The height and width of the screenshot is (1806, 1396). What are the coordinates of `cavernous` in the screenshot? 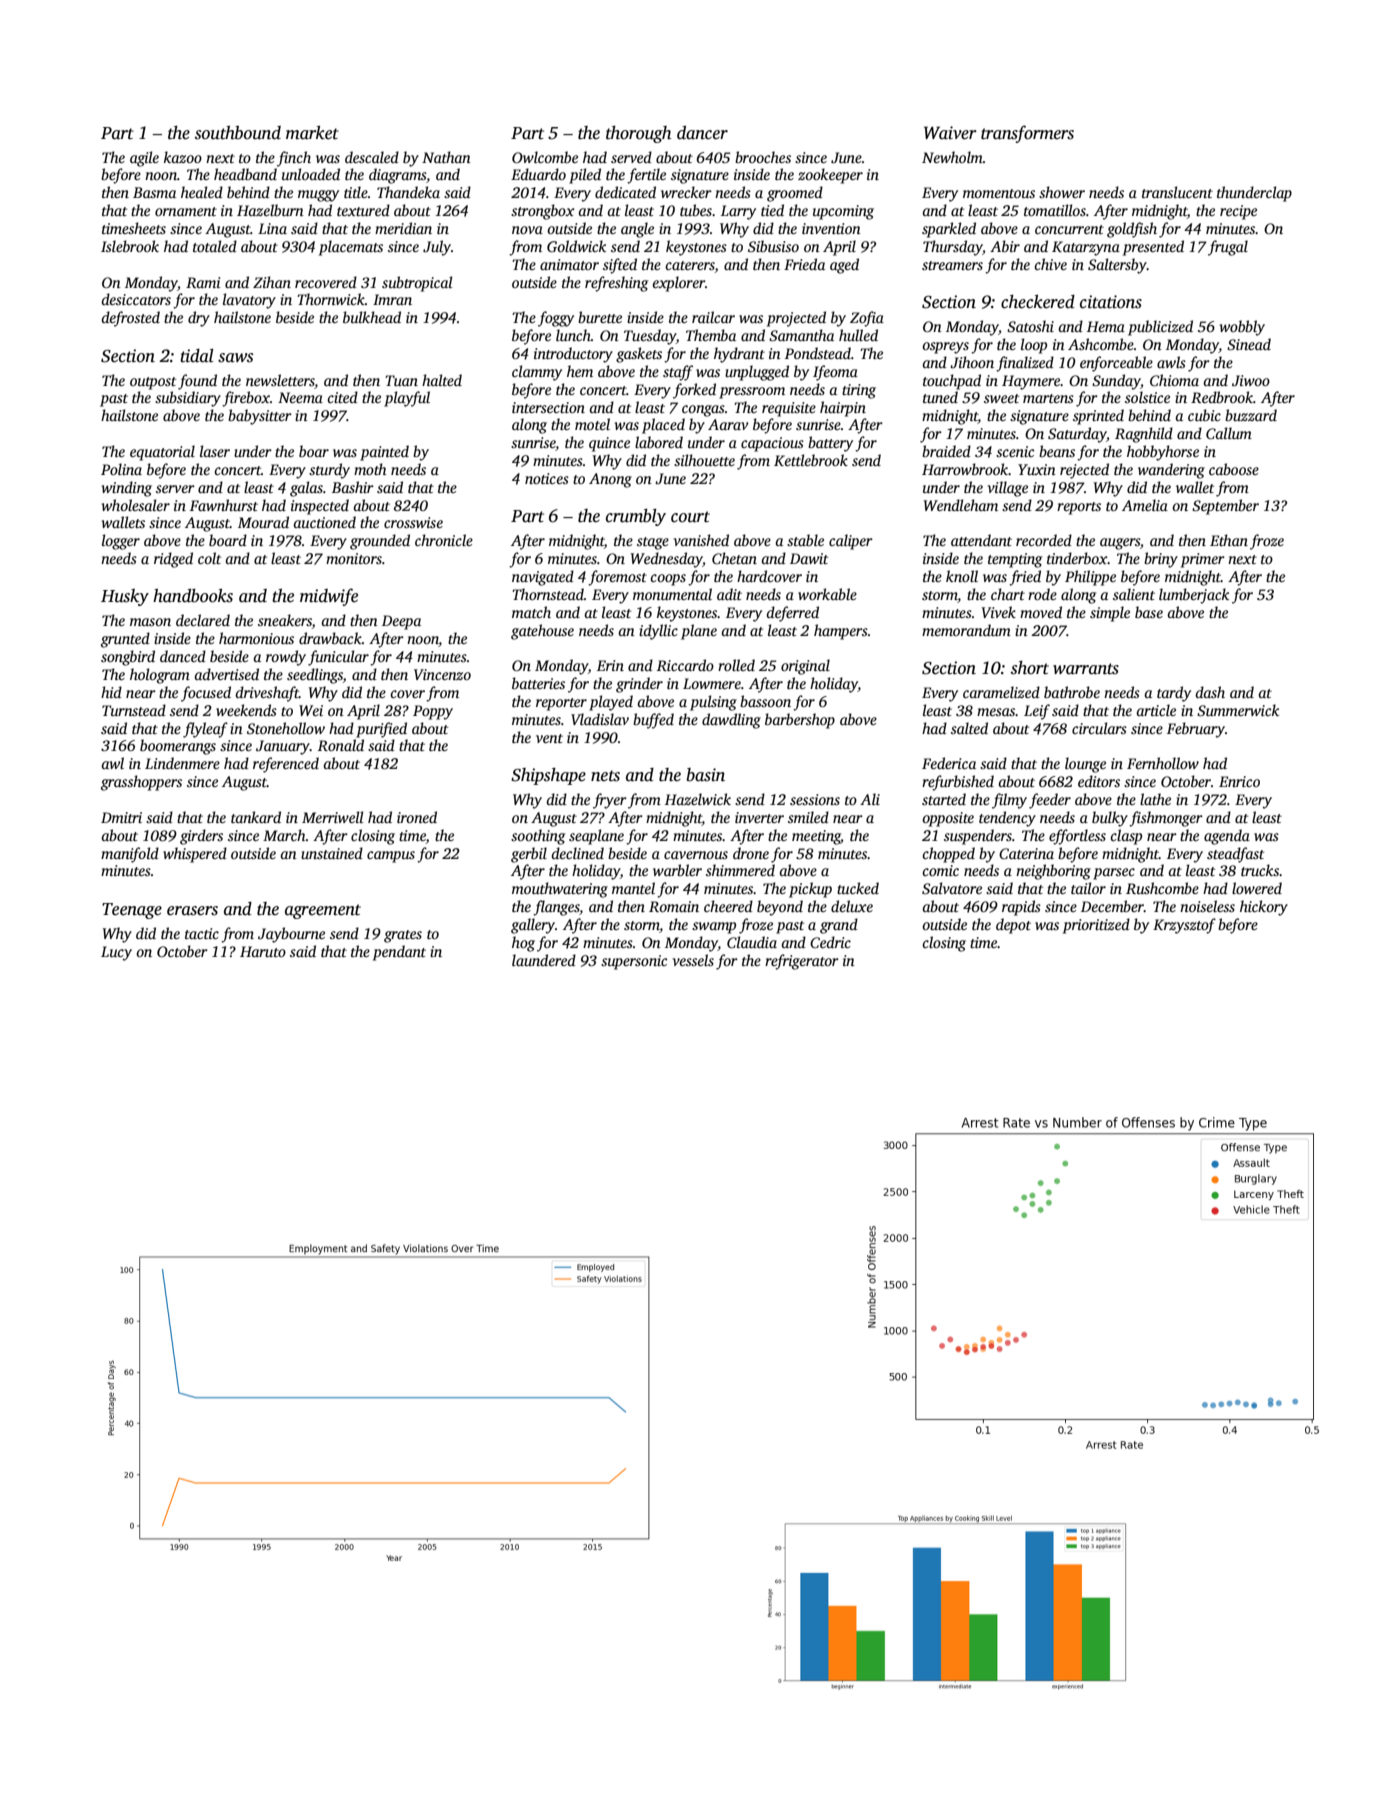 It's located at (696, 855).
